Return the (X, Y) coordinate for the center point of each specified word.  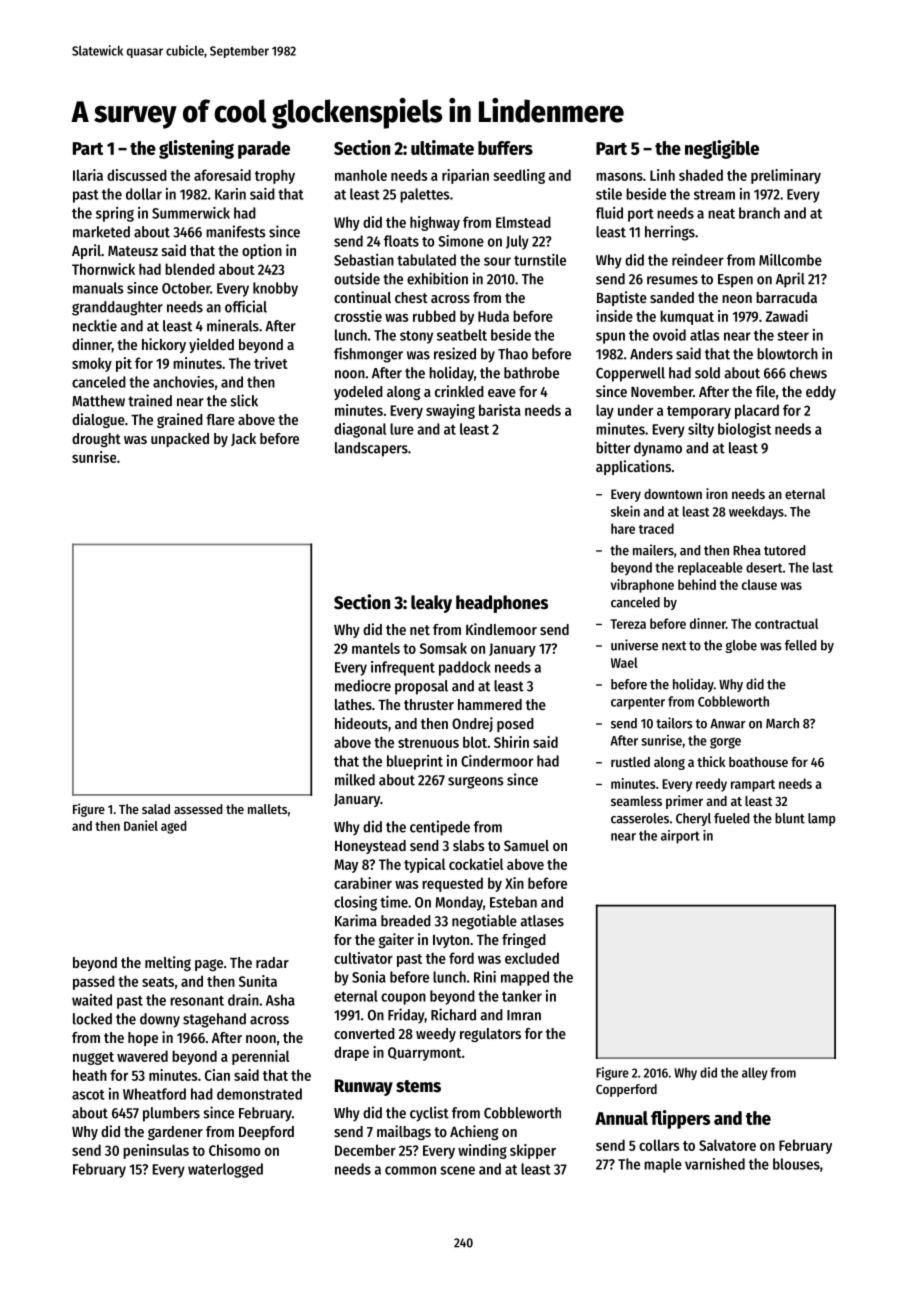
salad (156, 809)
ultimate (442, 147)
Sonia (369, 977)
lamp (822, 819)
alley (755, 1073)
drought (96, 440)
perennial (260, 1057)
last (823, 567)
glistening (196, 149)
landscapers (371, 449)
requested (452, 884)
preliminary (786, 176)
